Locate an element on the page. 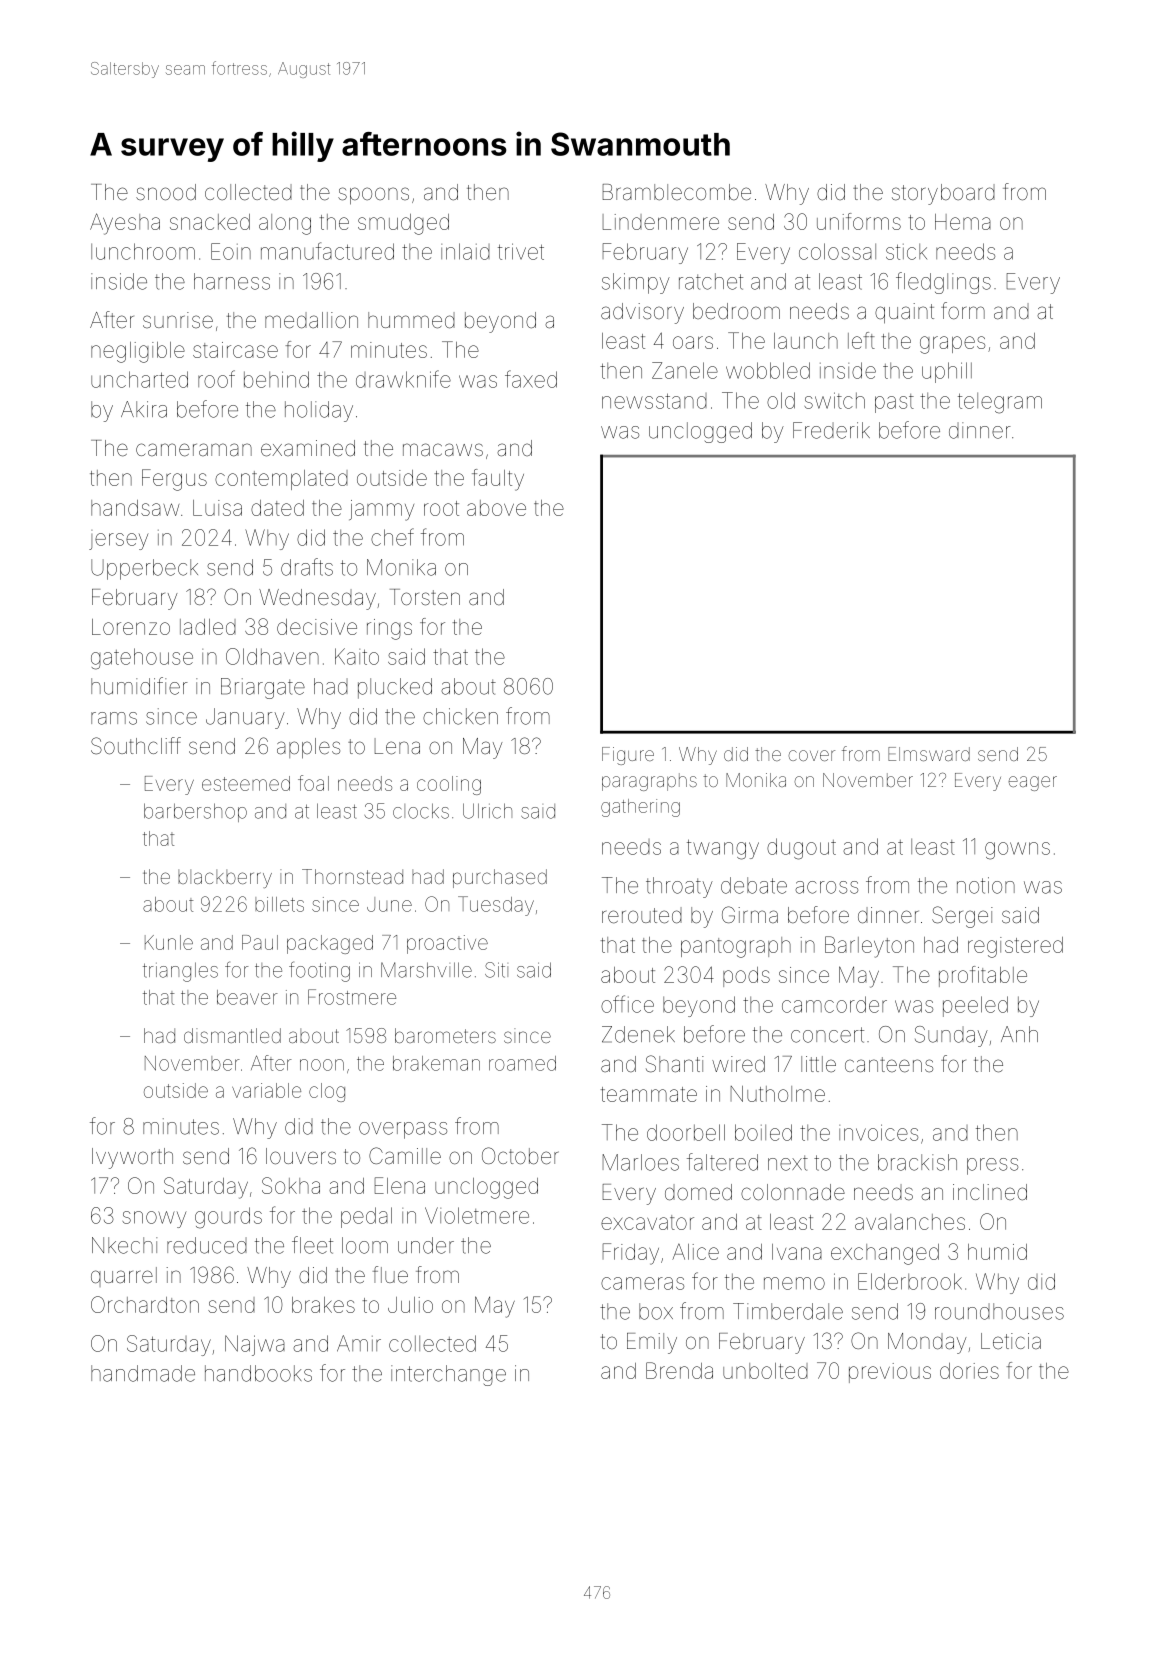 Image resolution: width=1165 pixels, height=1654 pixels. doorbell is located at coordinates (686, 1132).
